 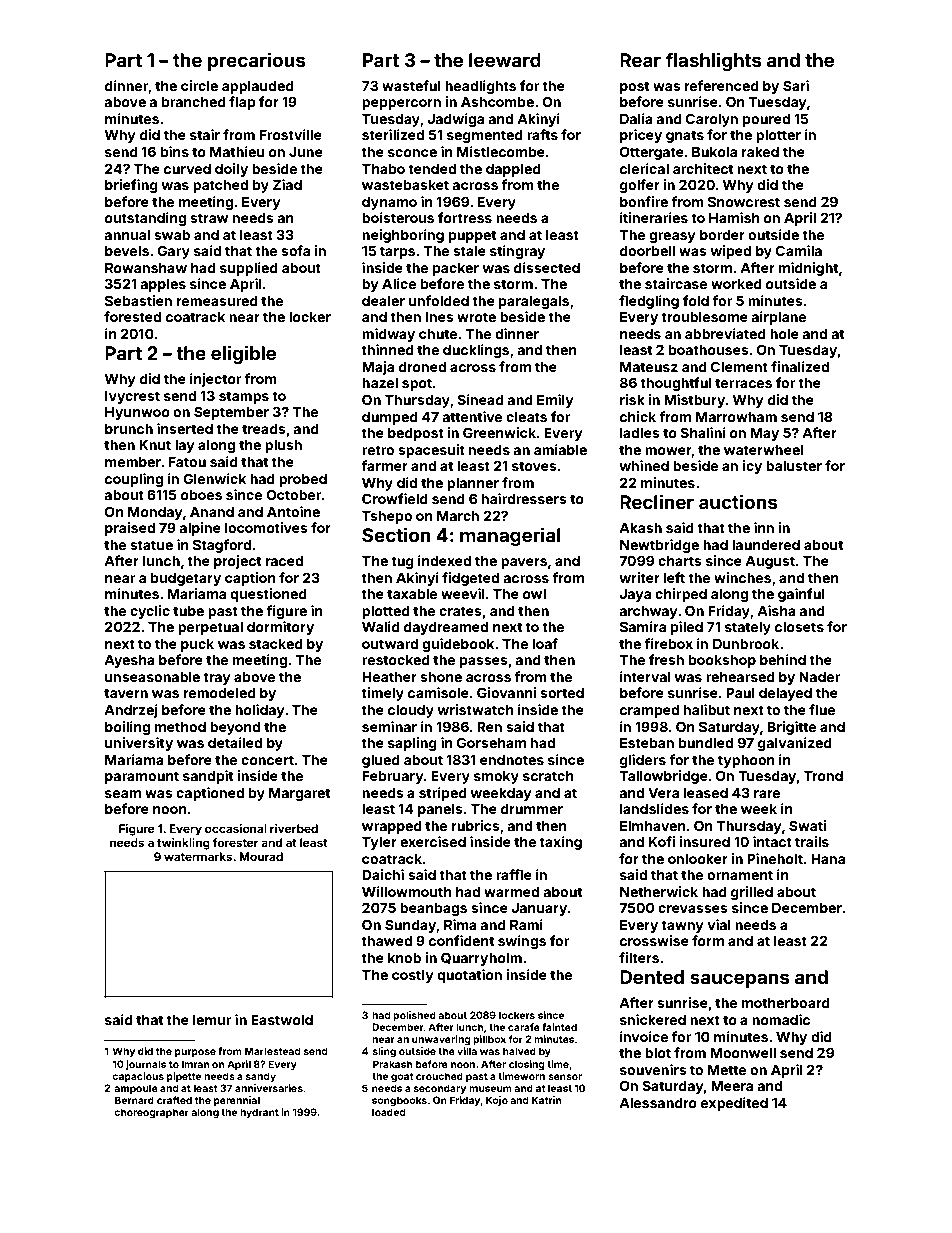 What do you see at coordinates (261, 856) in the screenshot?
I see `Mourad` at bounding box center [261, 856].
